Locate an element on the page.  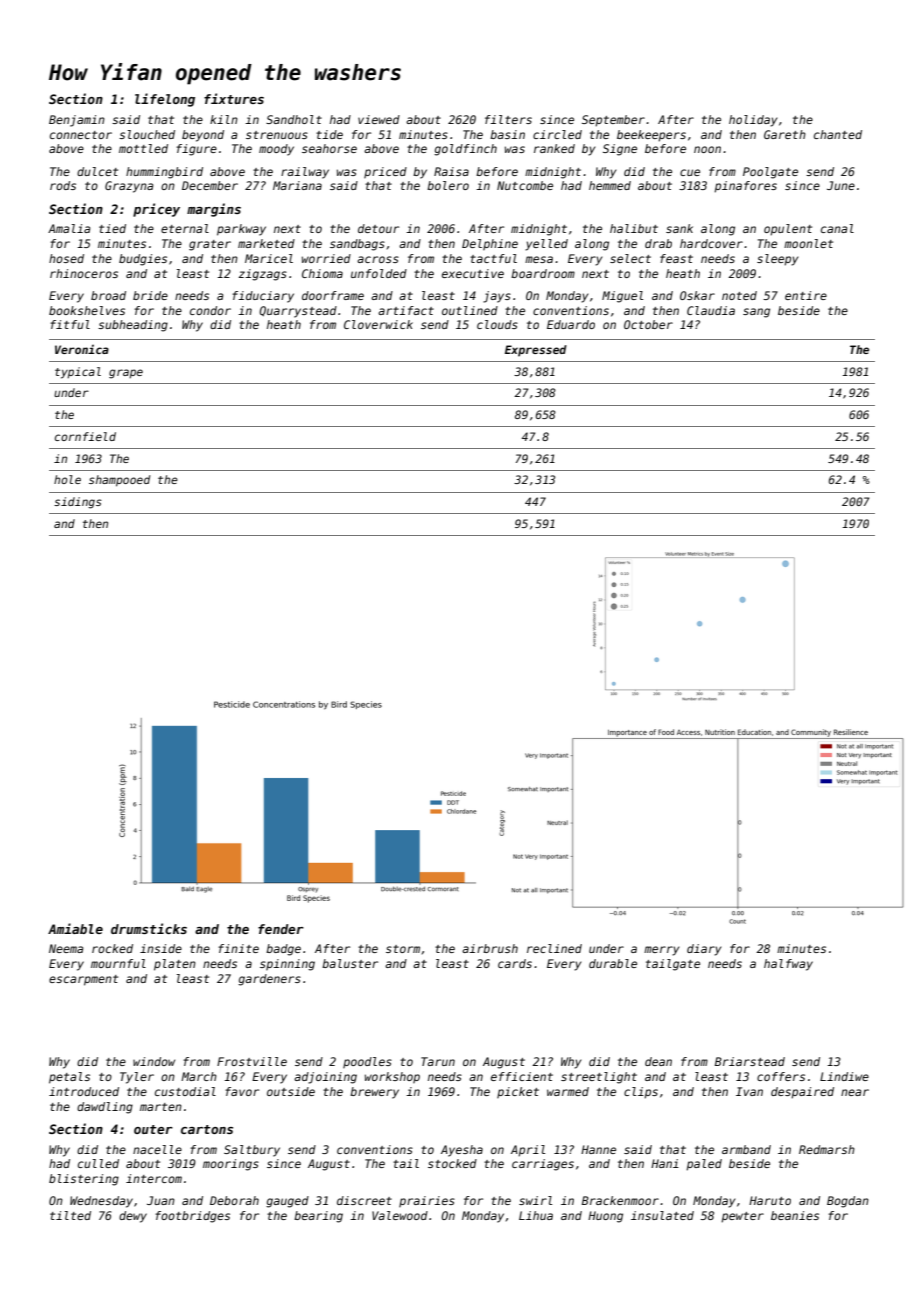
holiday is located at coordinates (753, 121).
